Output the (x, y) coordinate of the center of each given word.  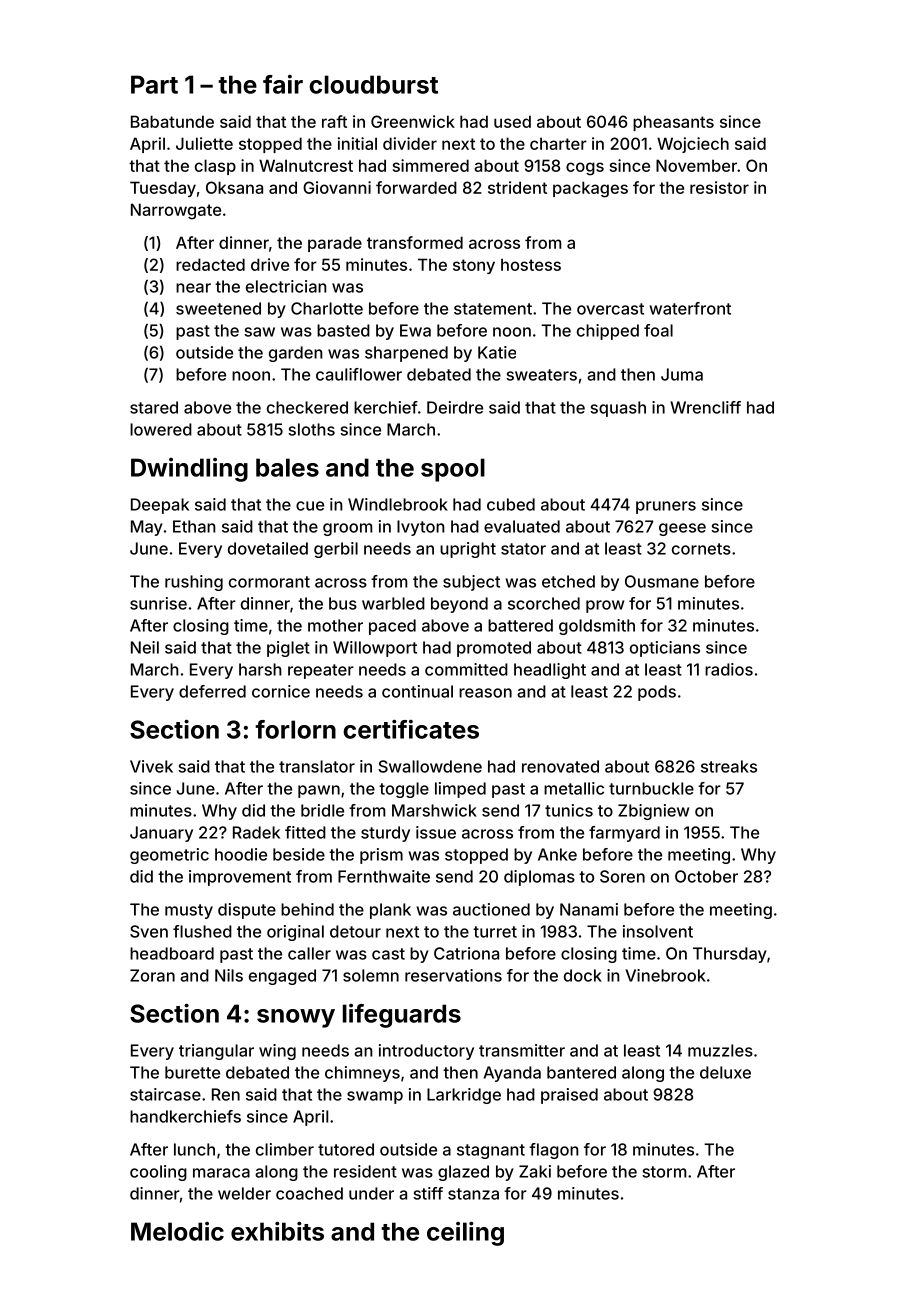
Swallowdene (430, 766)
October (706, 876)
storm (664, 1172)
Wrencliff (705, 407)
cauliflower (359, 374)
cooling (158, 1173)
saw (259, 332)
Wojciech (693, 145)
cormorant (269, 582)
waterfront (690, 308)
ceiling (465, 1233)
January (161, 834)
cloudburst (373, 84)
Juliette (204, 143)
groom (347, 529)
